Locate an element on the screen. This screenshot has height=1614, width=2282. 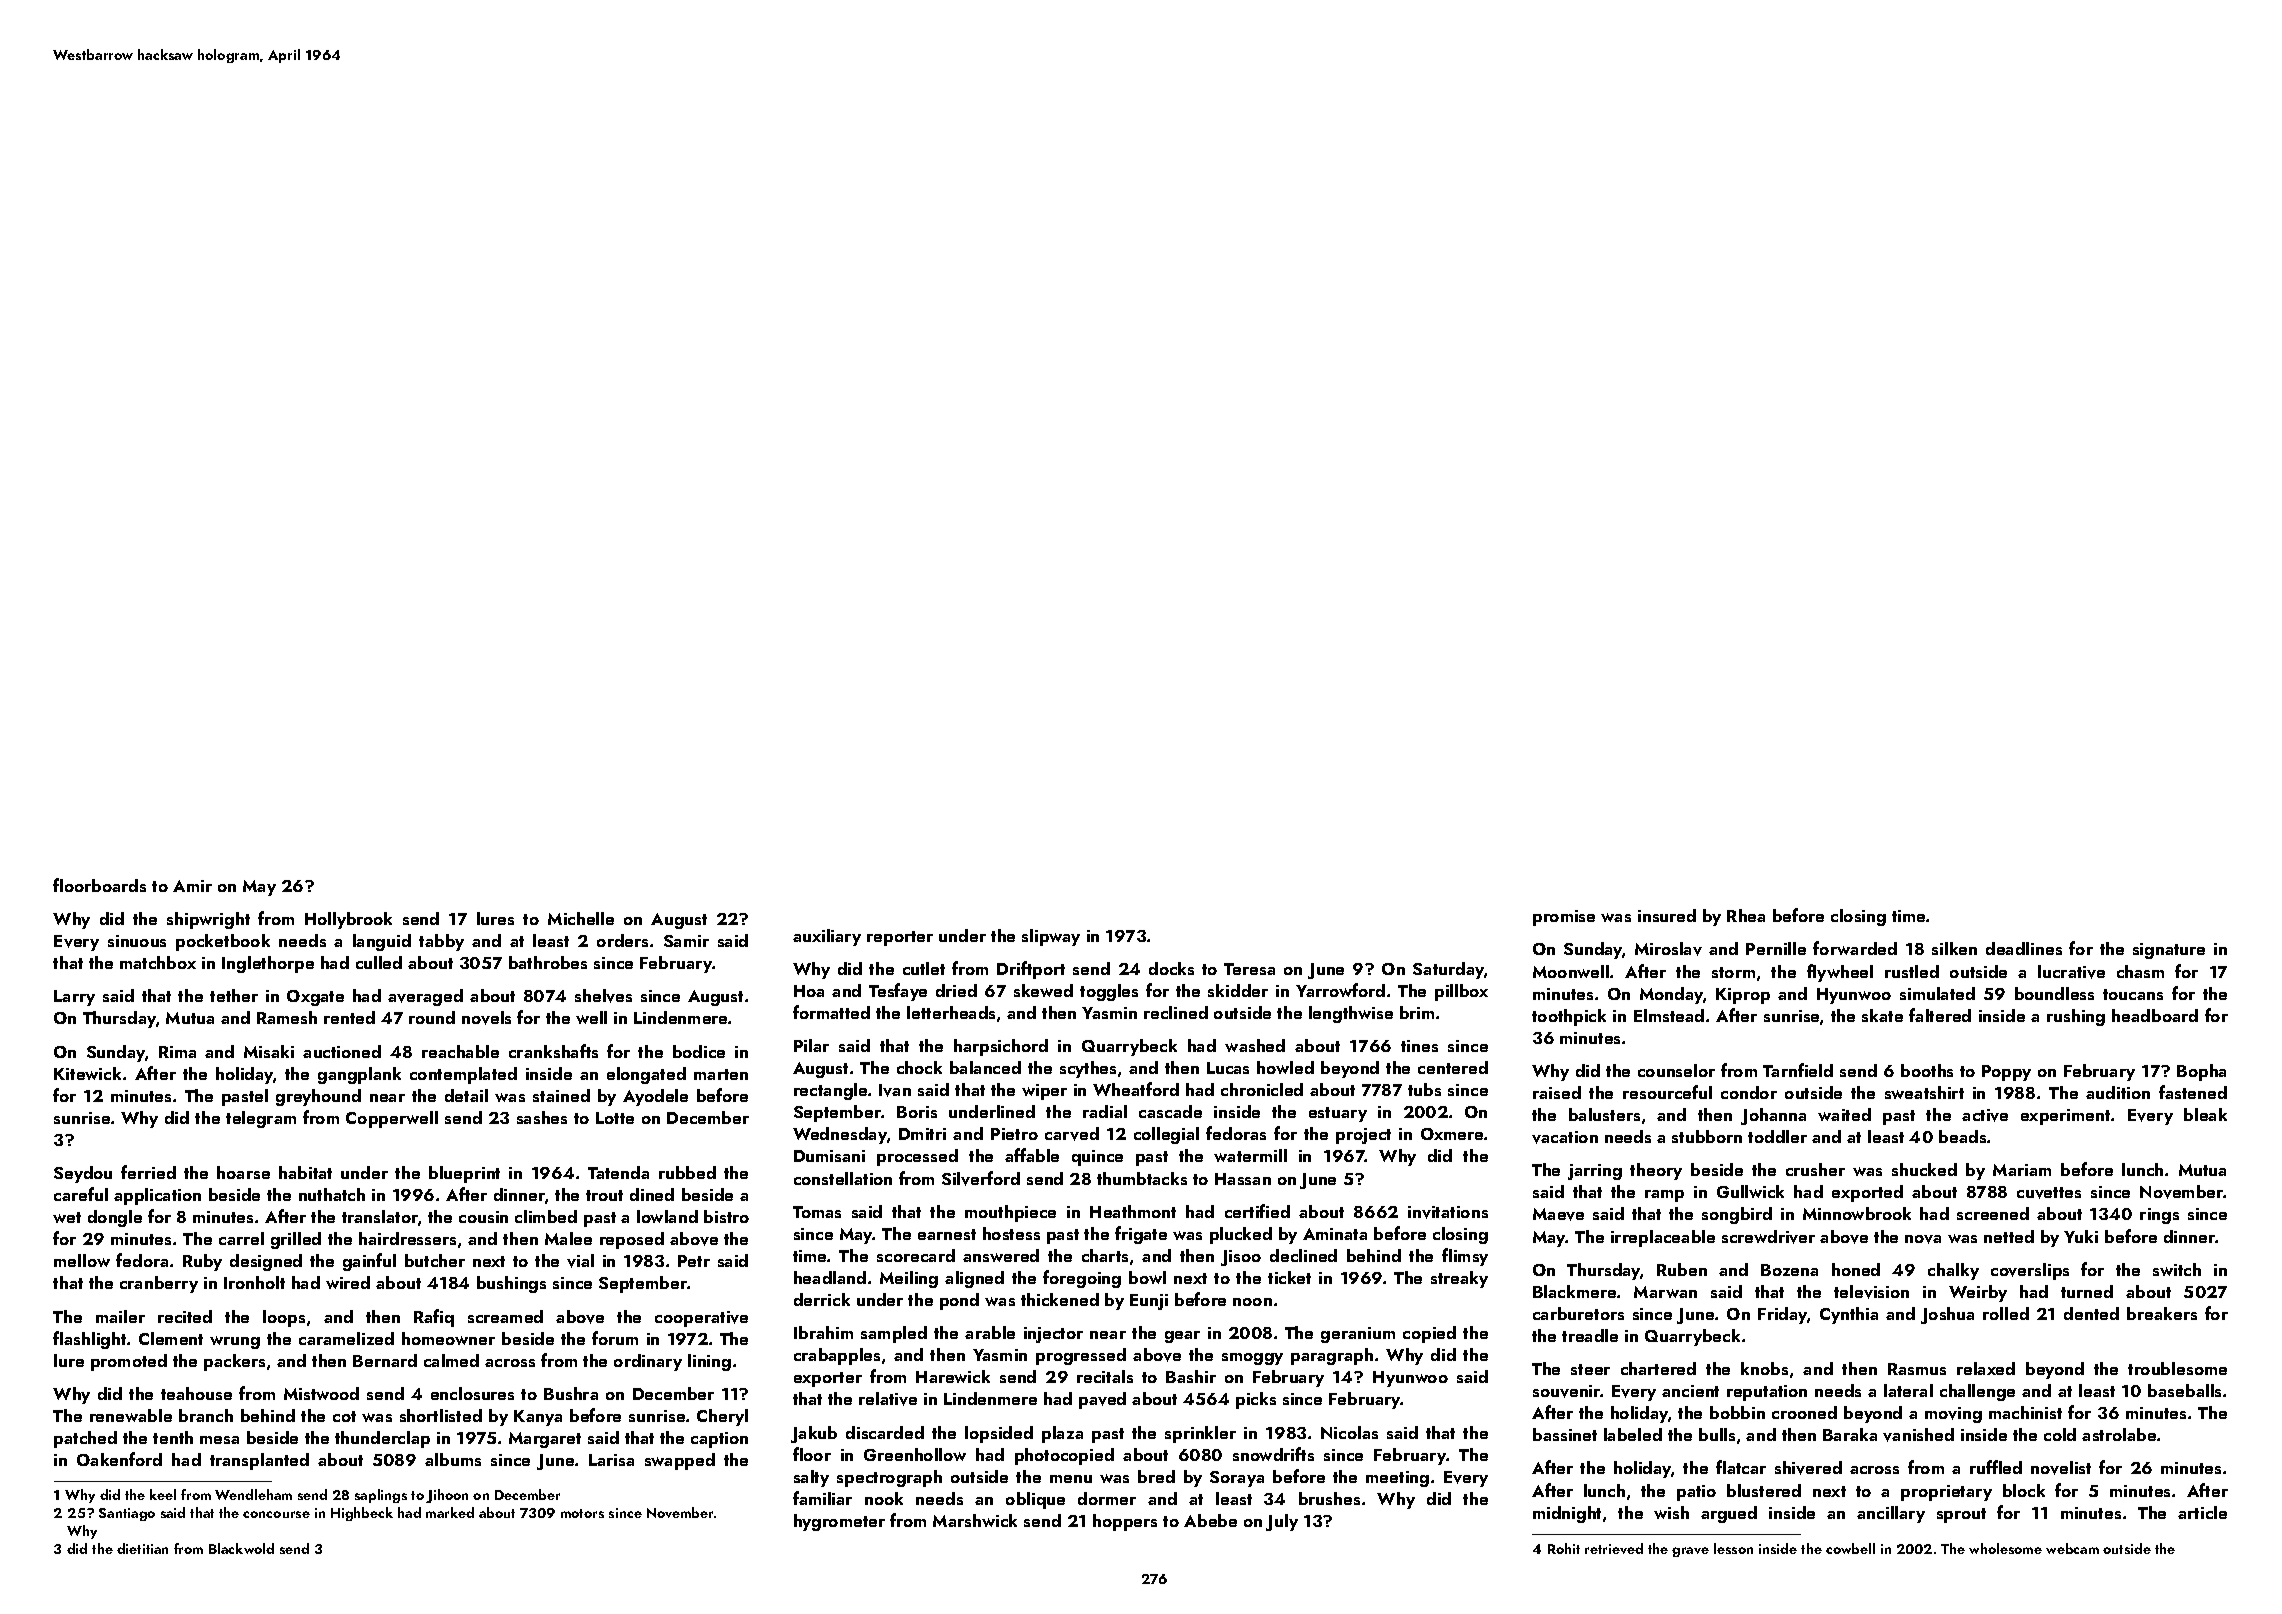
forwarded is located at coordinates (1855, 948).
